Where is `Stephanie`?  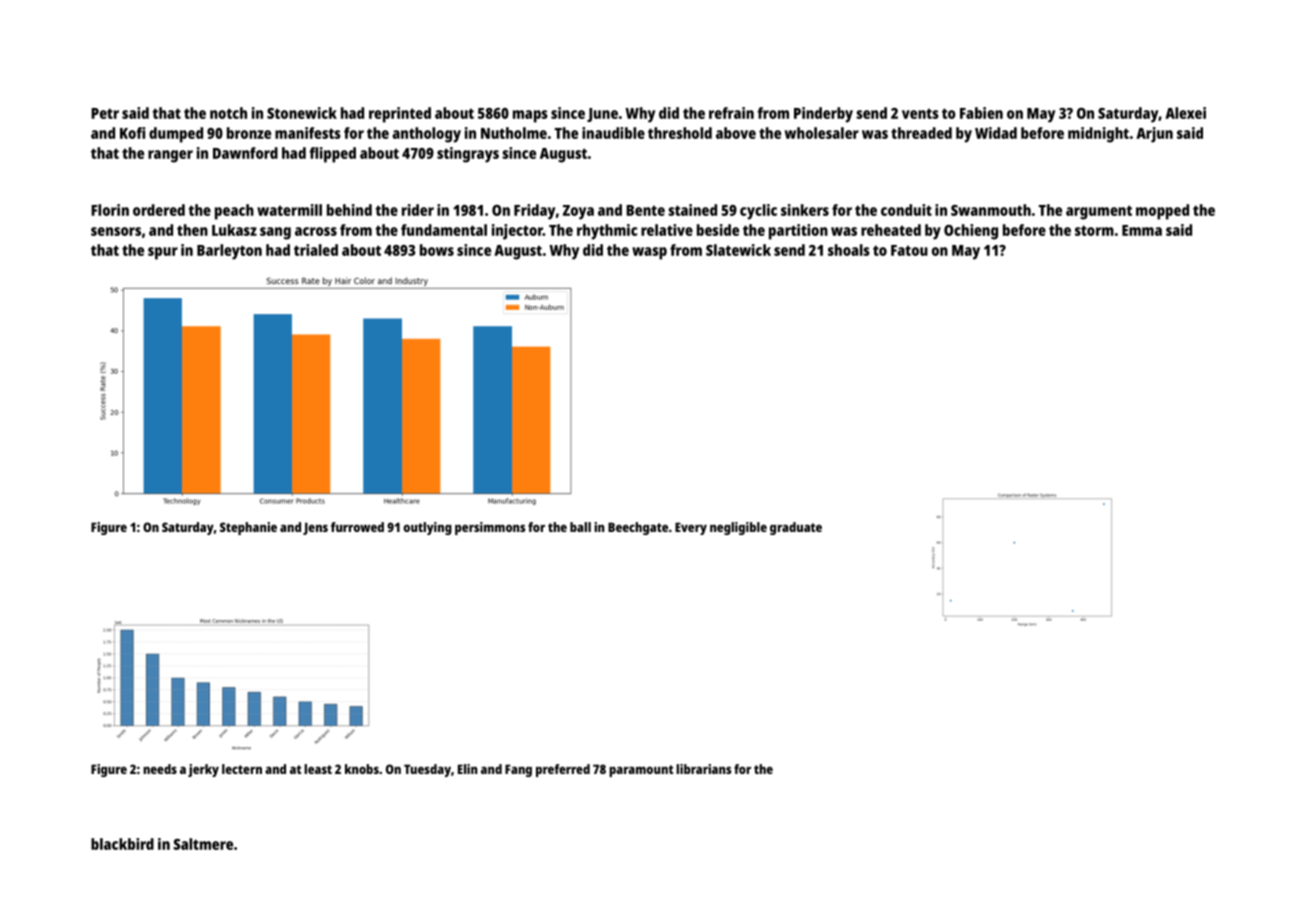
Stephanie is located at coordinates (248, 528).
